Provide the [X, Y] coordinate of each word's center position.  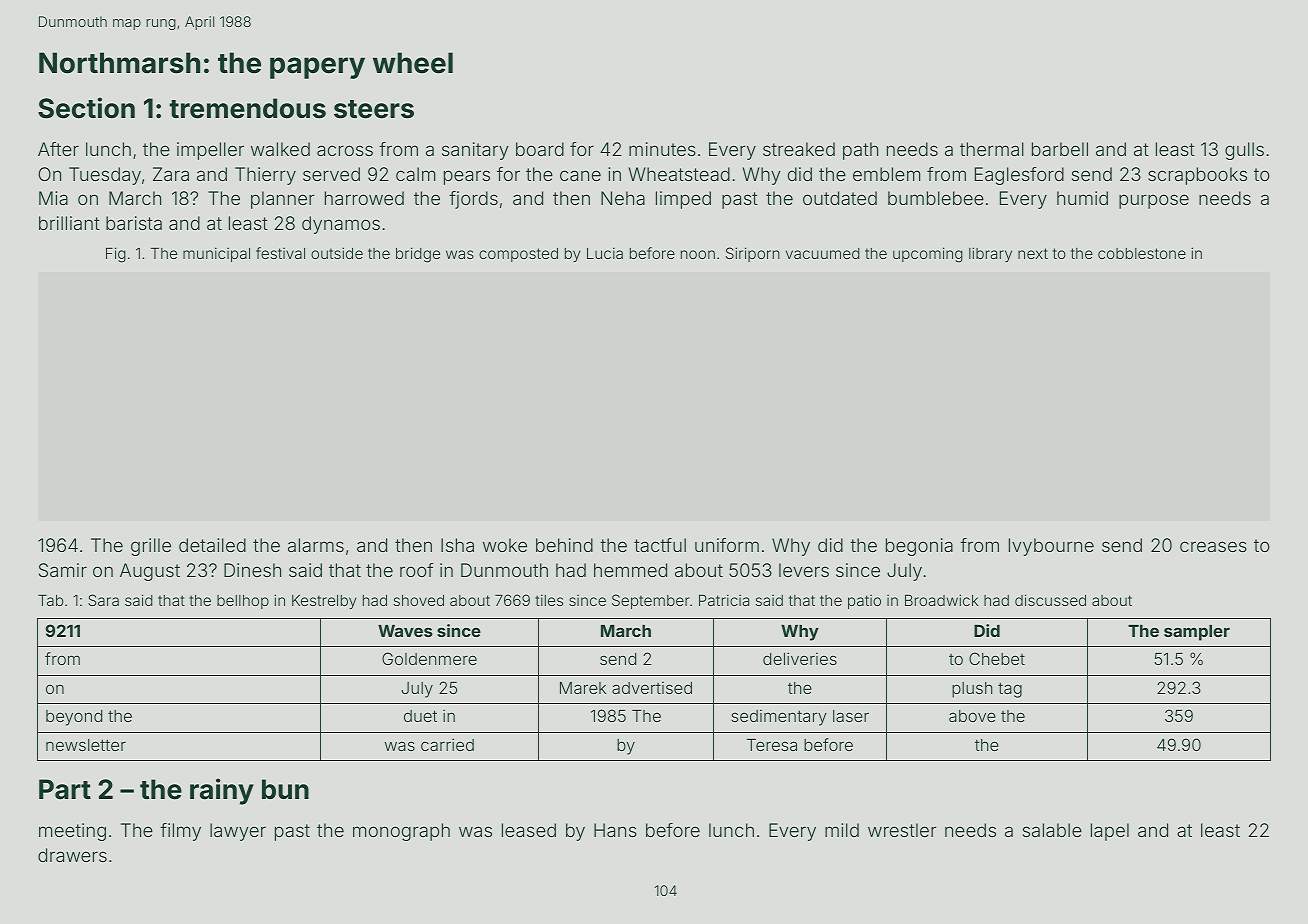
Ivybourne [1051, 547]
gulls [1244, 151]
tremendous [248, 108]
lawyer [238, 832]
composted [518, 255]
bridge [418, 255]
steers [374, 109]
